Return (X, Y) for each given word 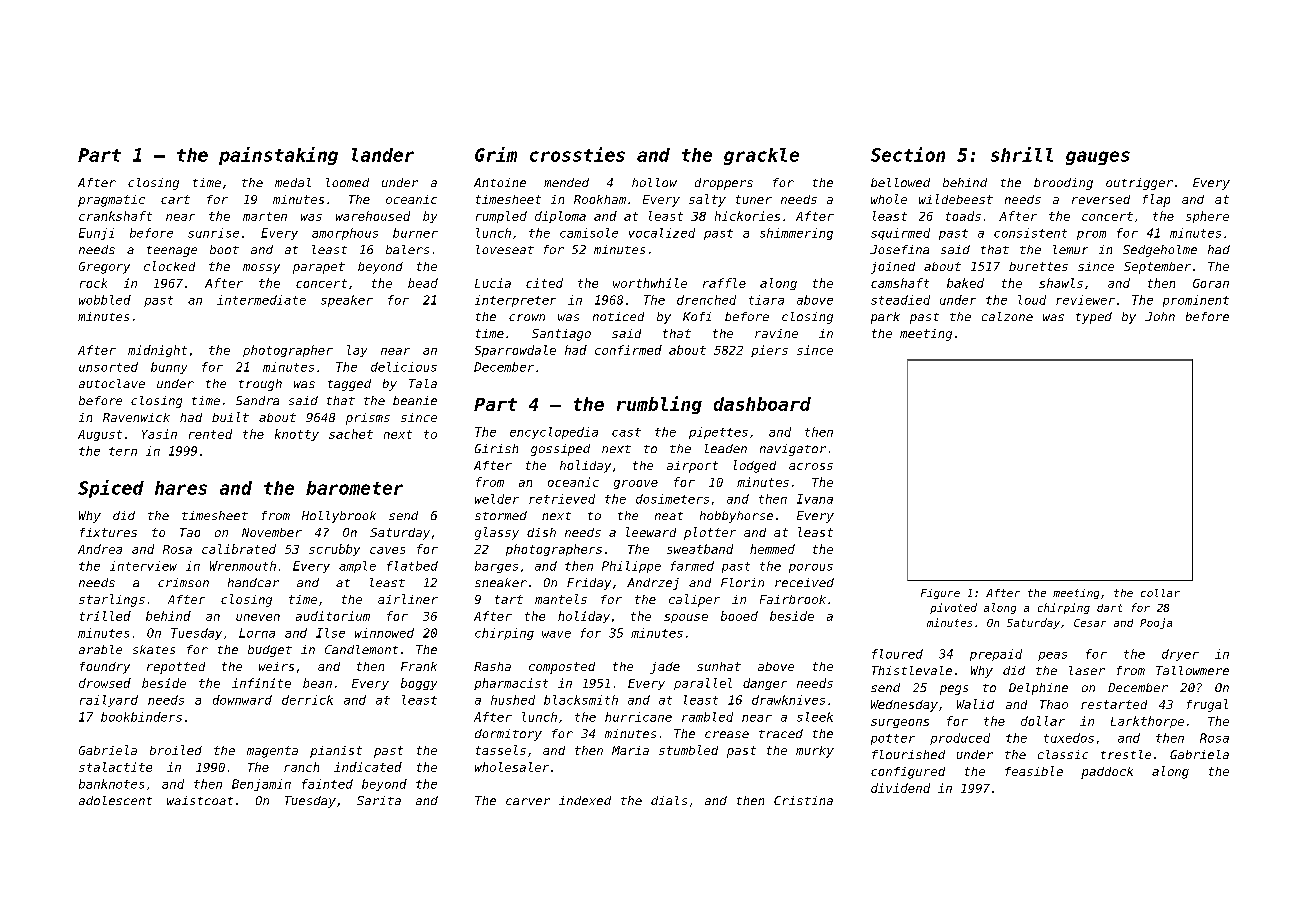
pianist (336, 752)
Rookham (600, 199)
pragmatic (111, 201)
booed (739, 616)
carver (528, 801)
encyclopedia (554, 433)
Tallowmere (1192, 670)
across (811, 466)
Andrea (100, 549)
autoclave (112, 383)
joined (893, 268)
